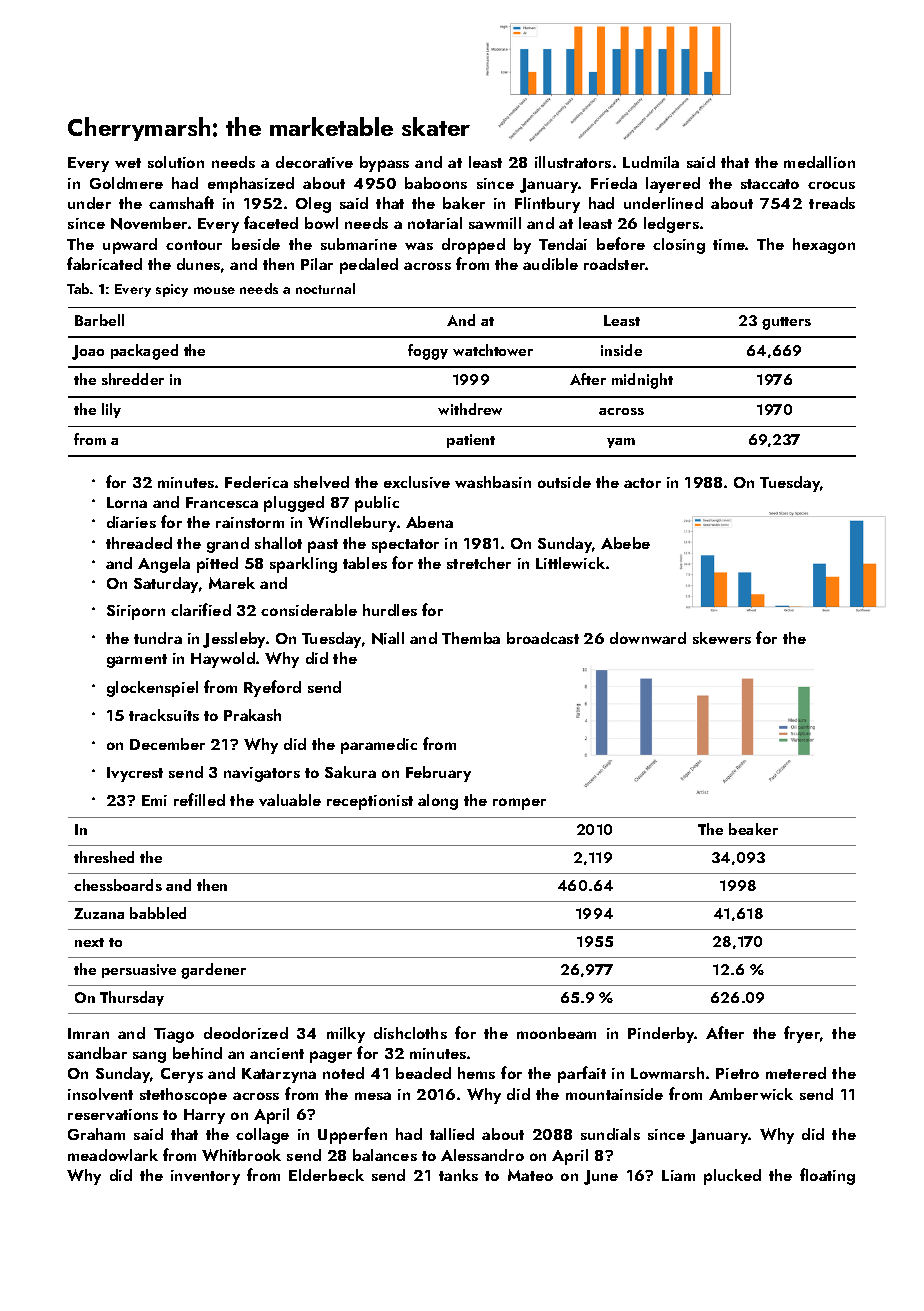  What do you see at coordinates (550, 264) in the screenshot?
I see `audible` at bounding box center [550, 264].
